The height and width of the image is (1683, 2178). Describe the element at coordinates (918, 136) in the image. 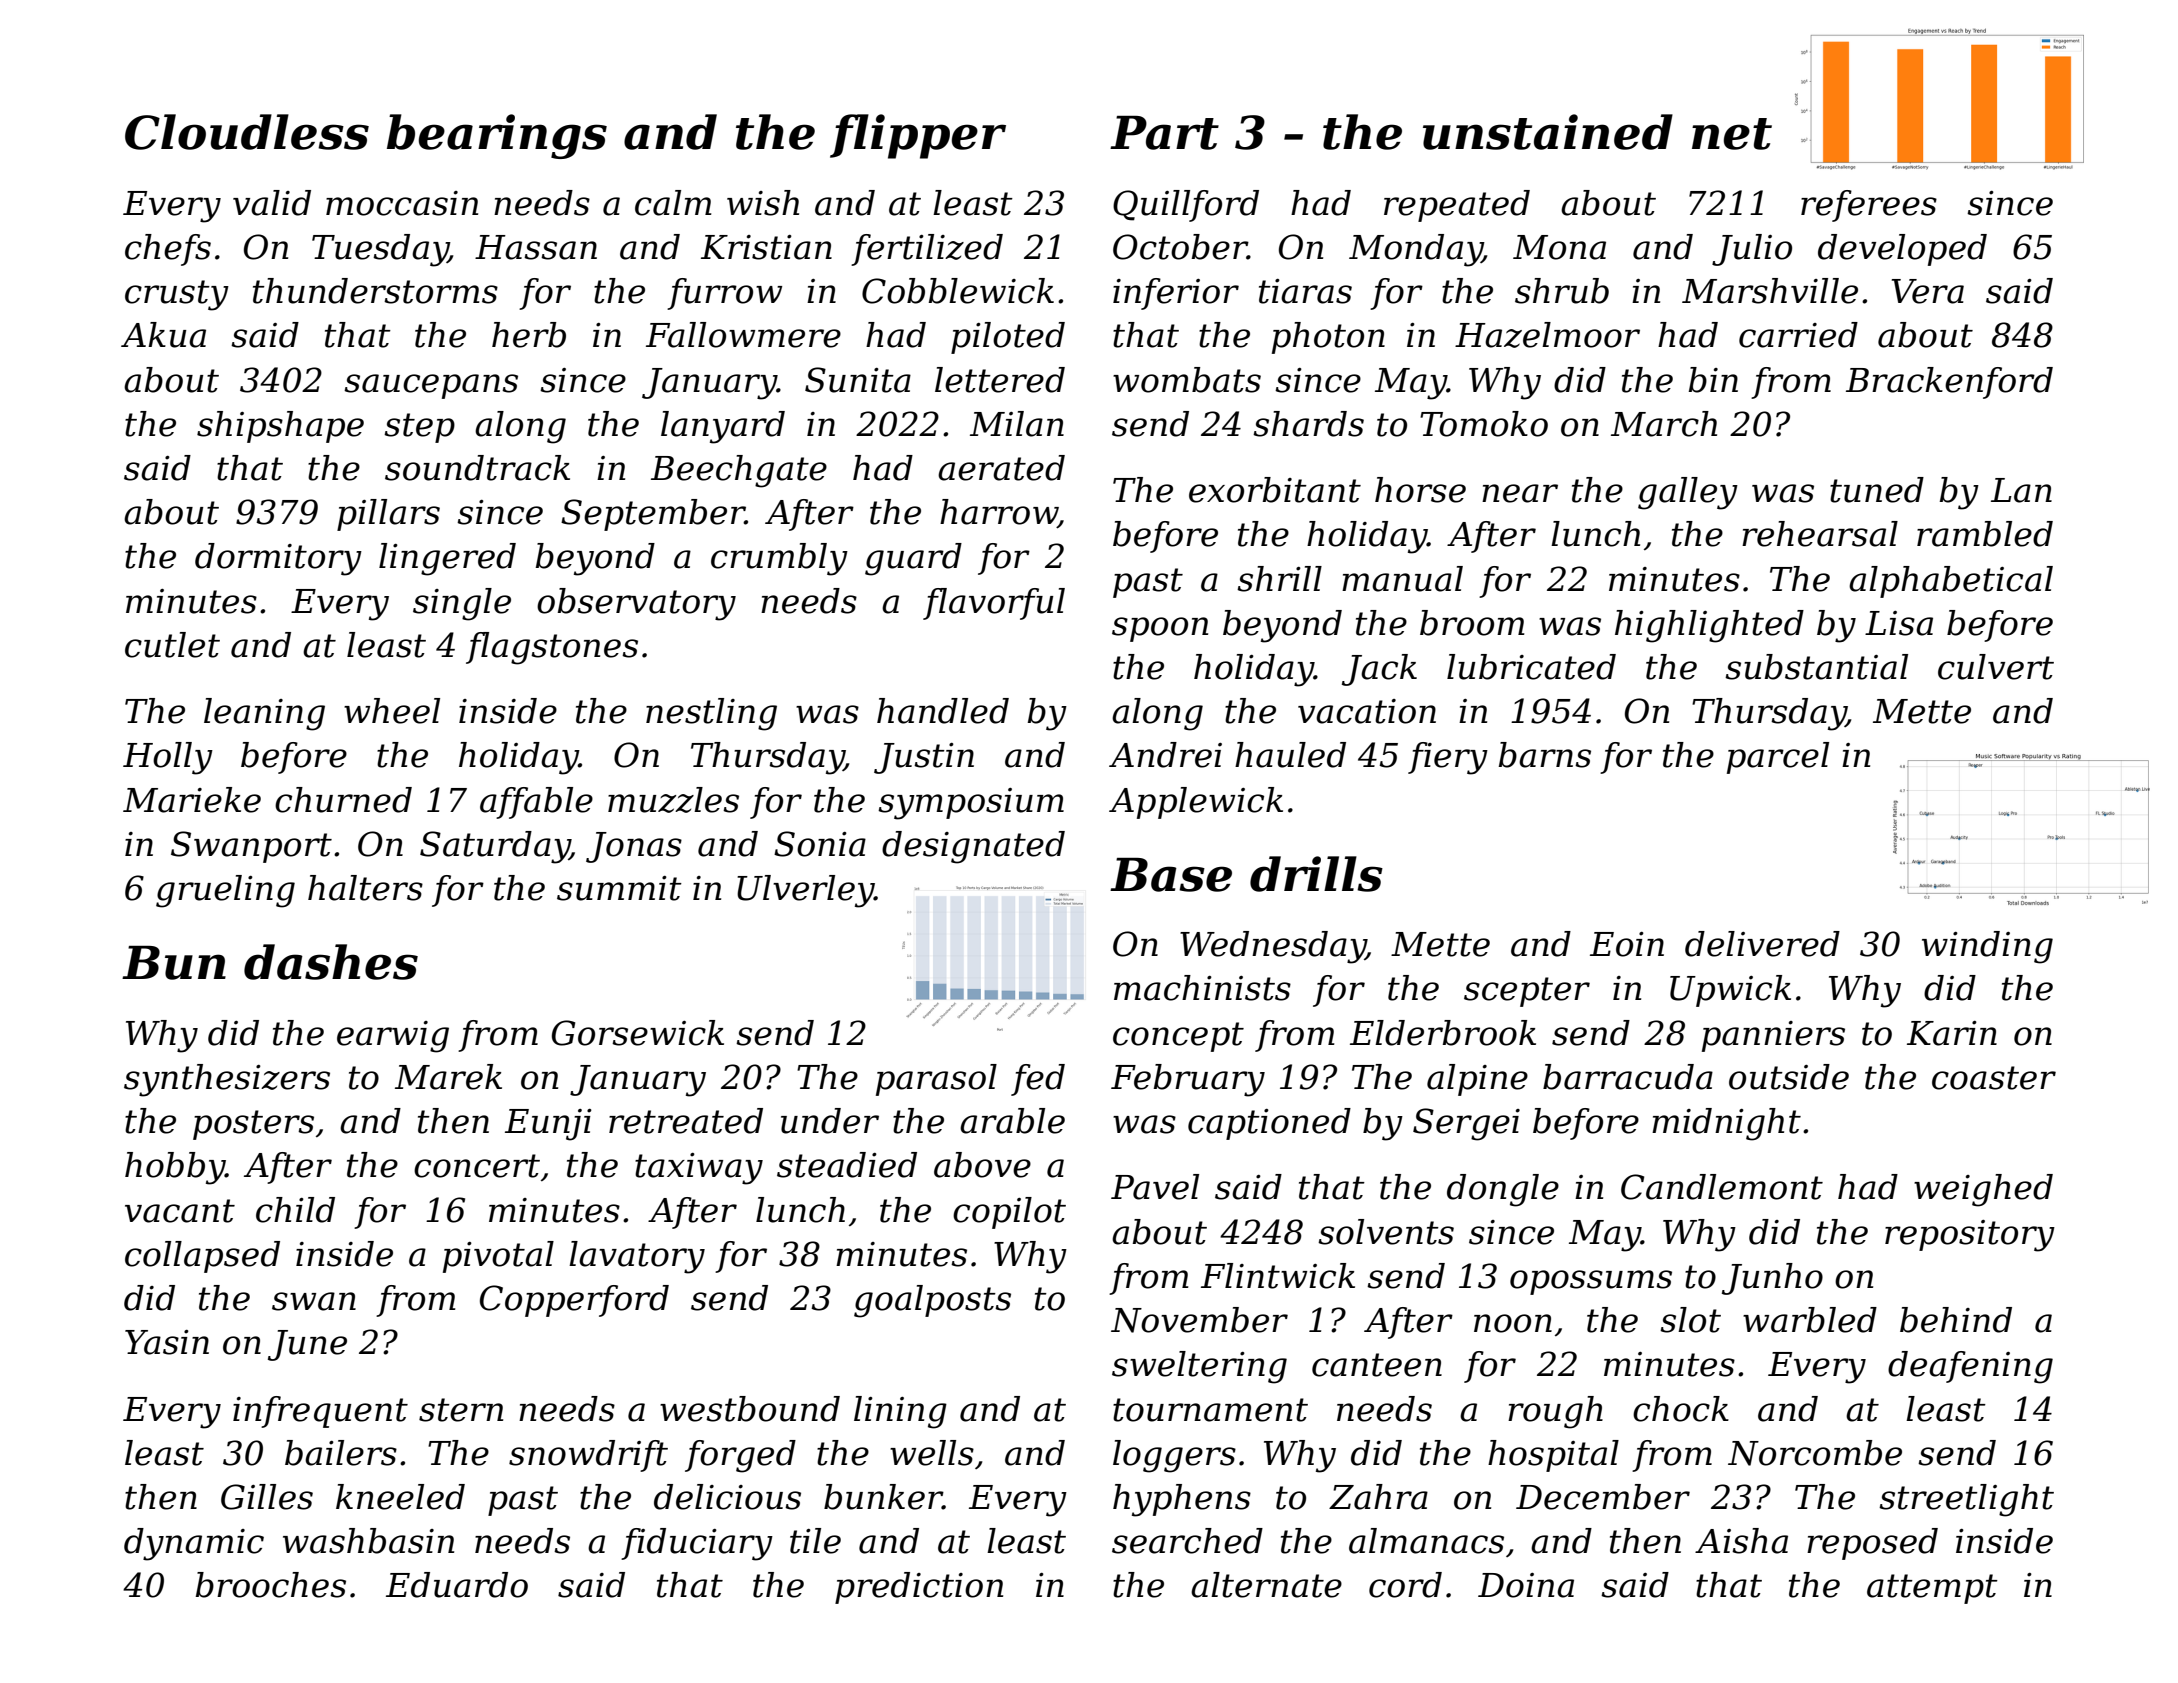

I see `flipper` at that location.
